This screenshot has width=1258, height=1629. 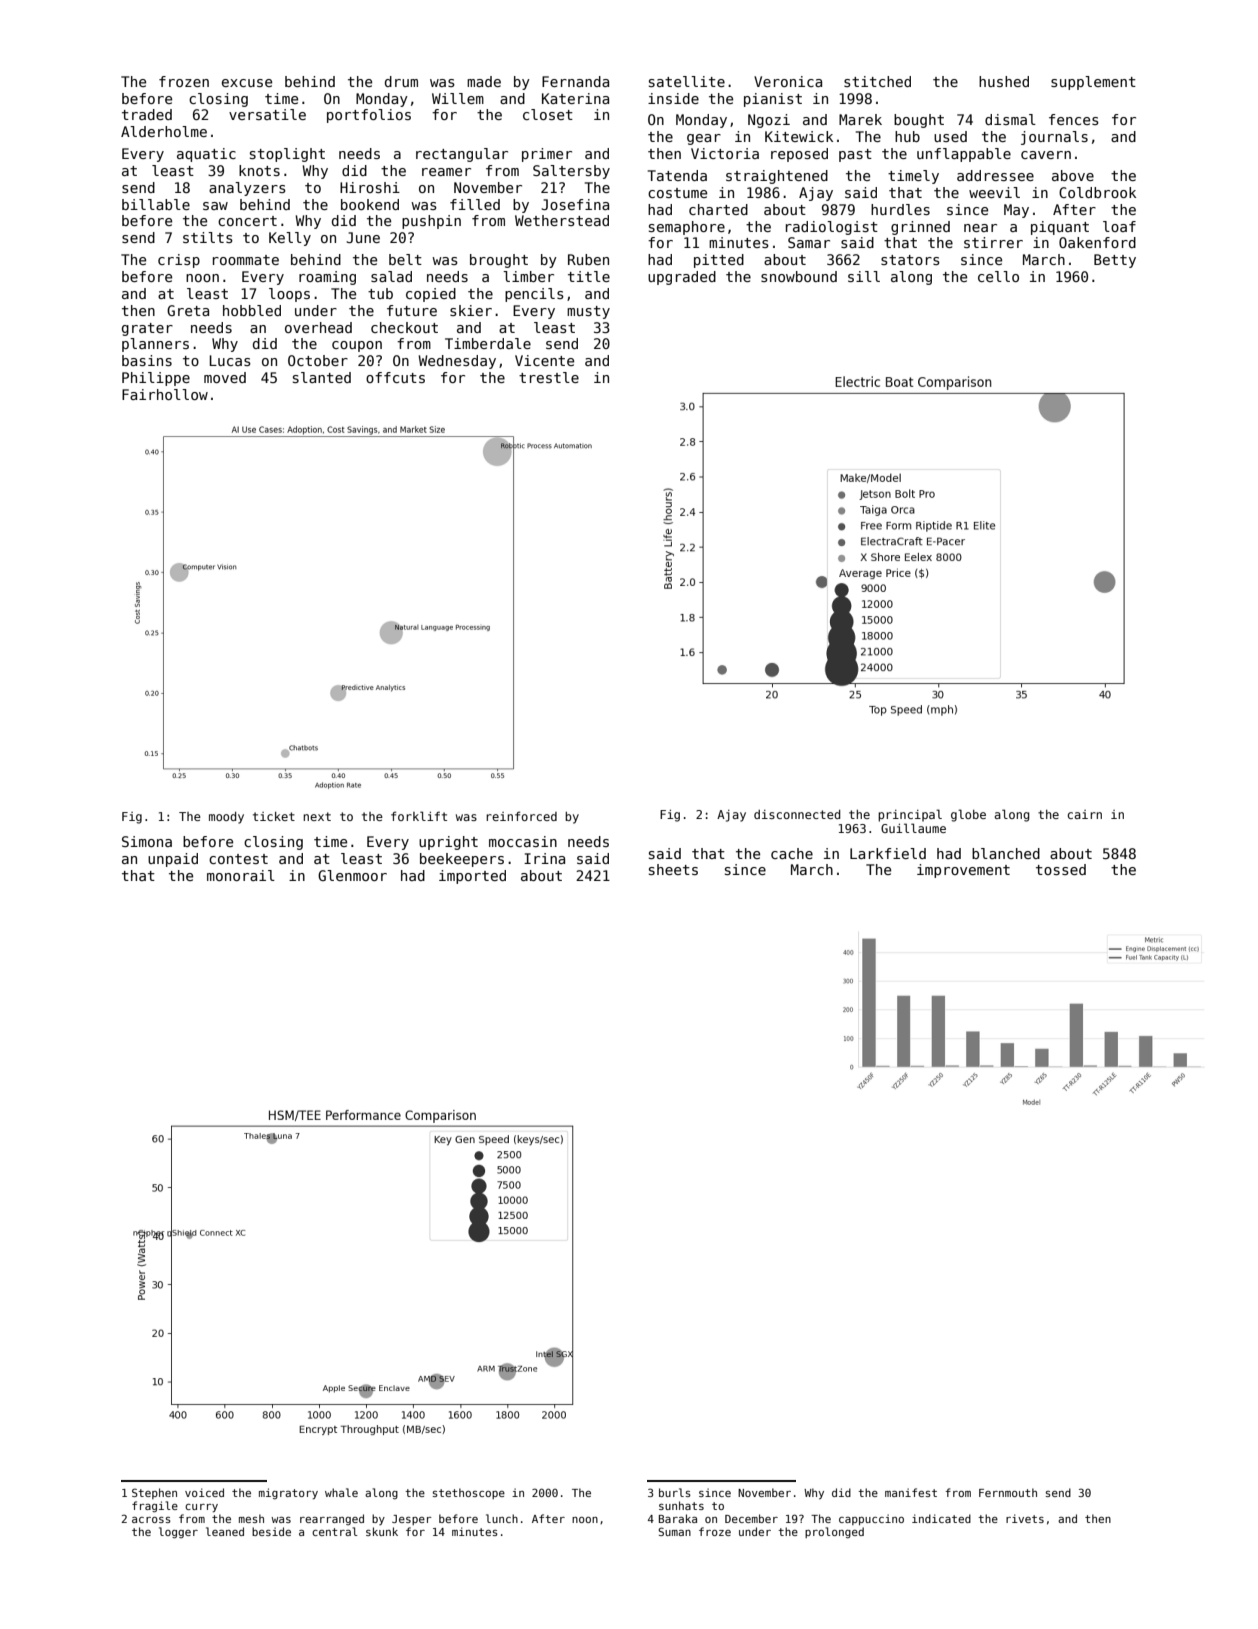 I want to click on central, so click(x=335, y=1531).
